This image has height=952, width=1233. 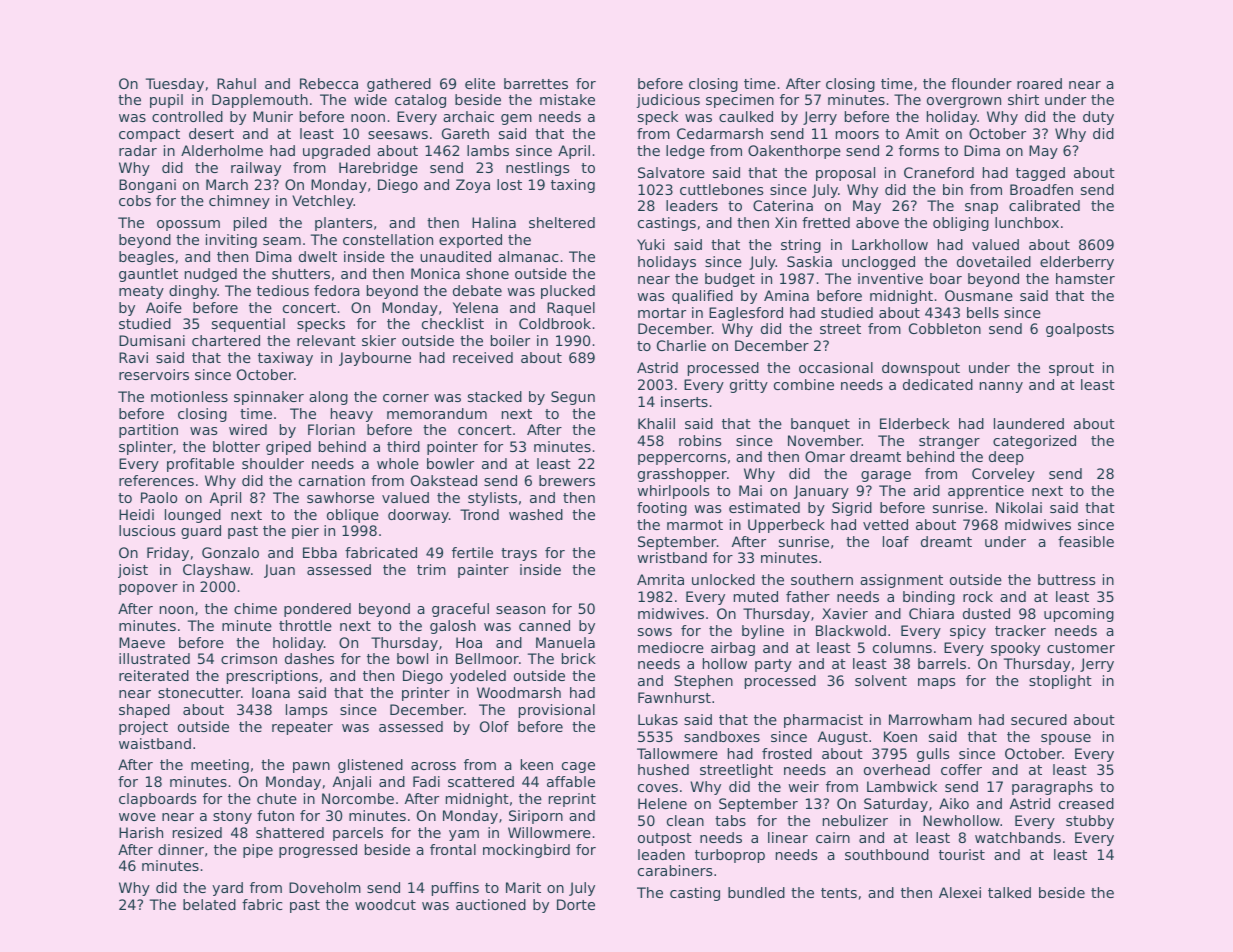 What do you see at coordinates (544, 625) in the image?
I see `canned` at bounding box center [544, 625].
